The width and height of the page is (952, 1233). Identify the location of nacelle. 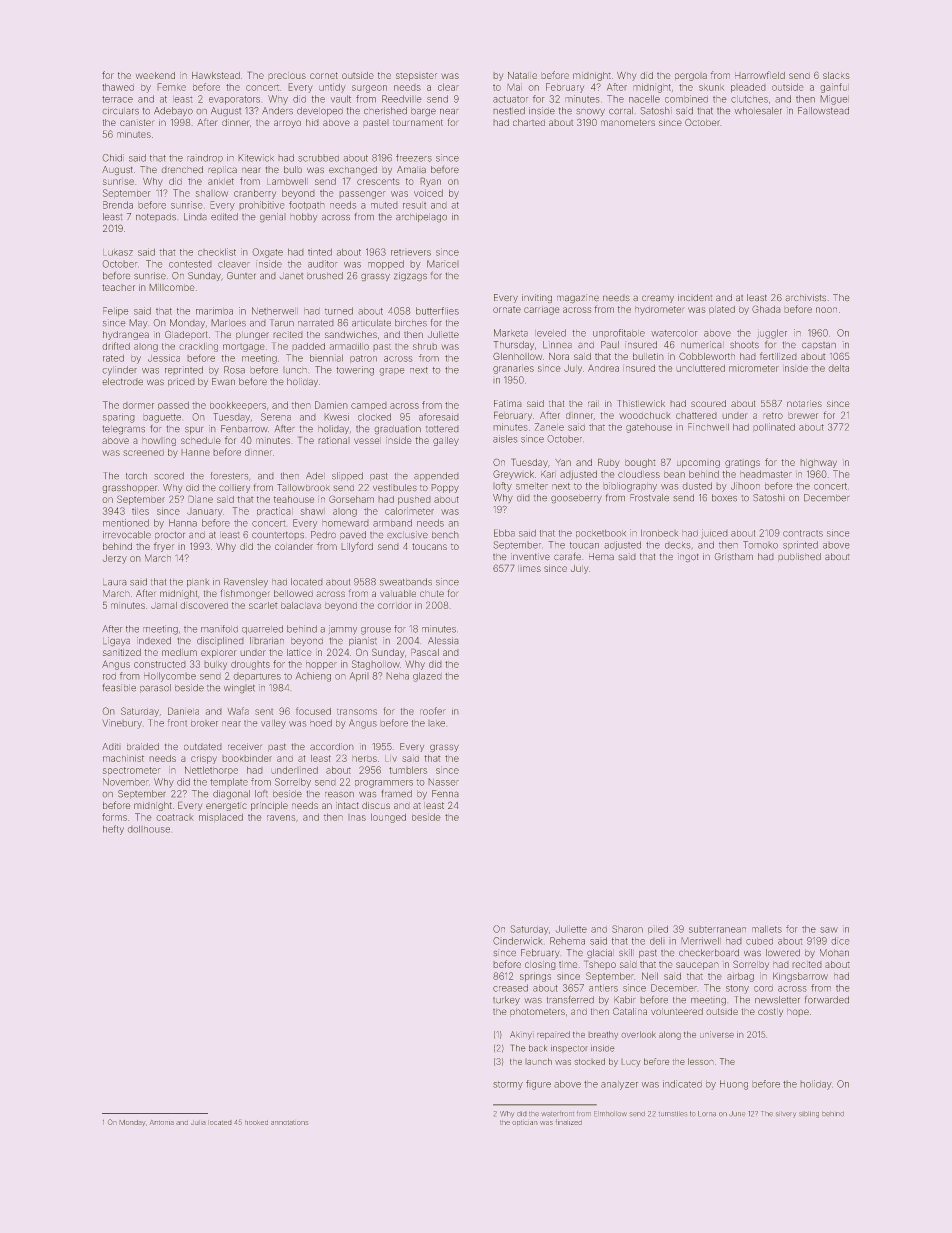
(644, 99).
